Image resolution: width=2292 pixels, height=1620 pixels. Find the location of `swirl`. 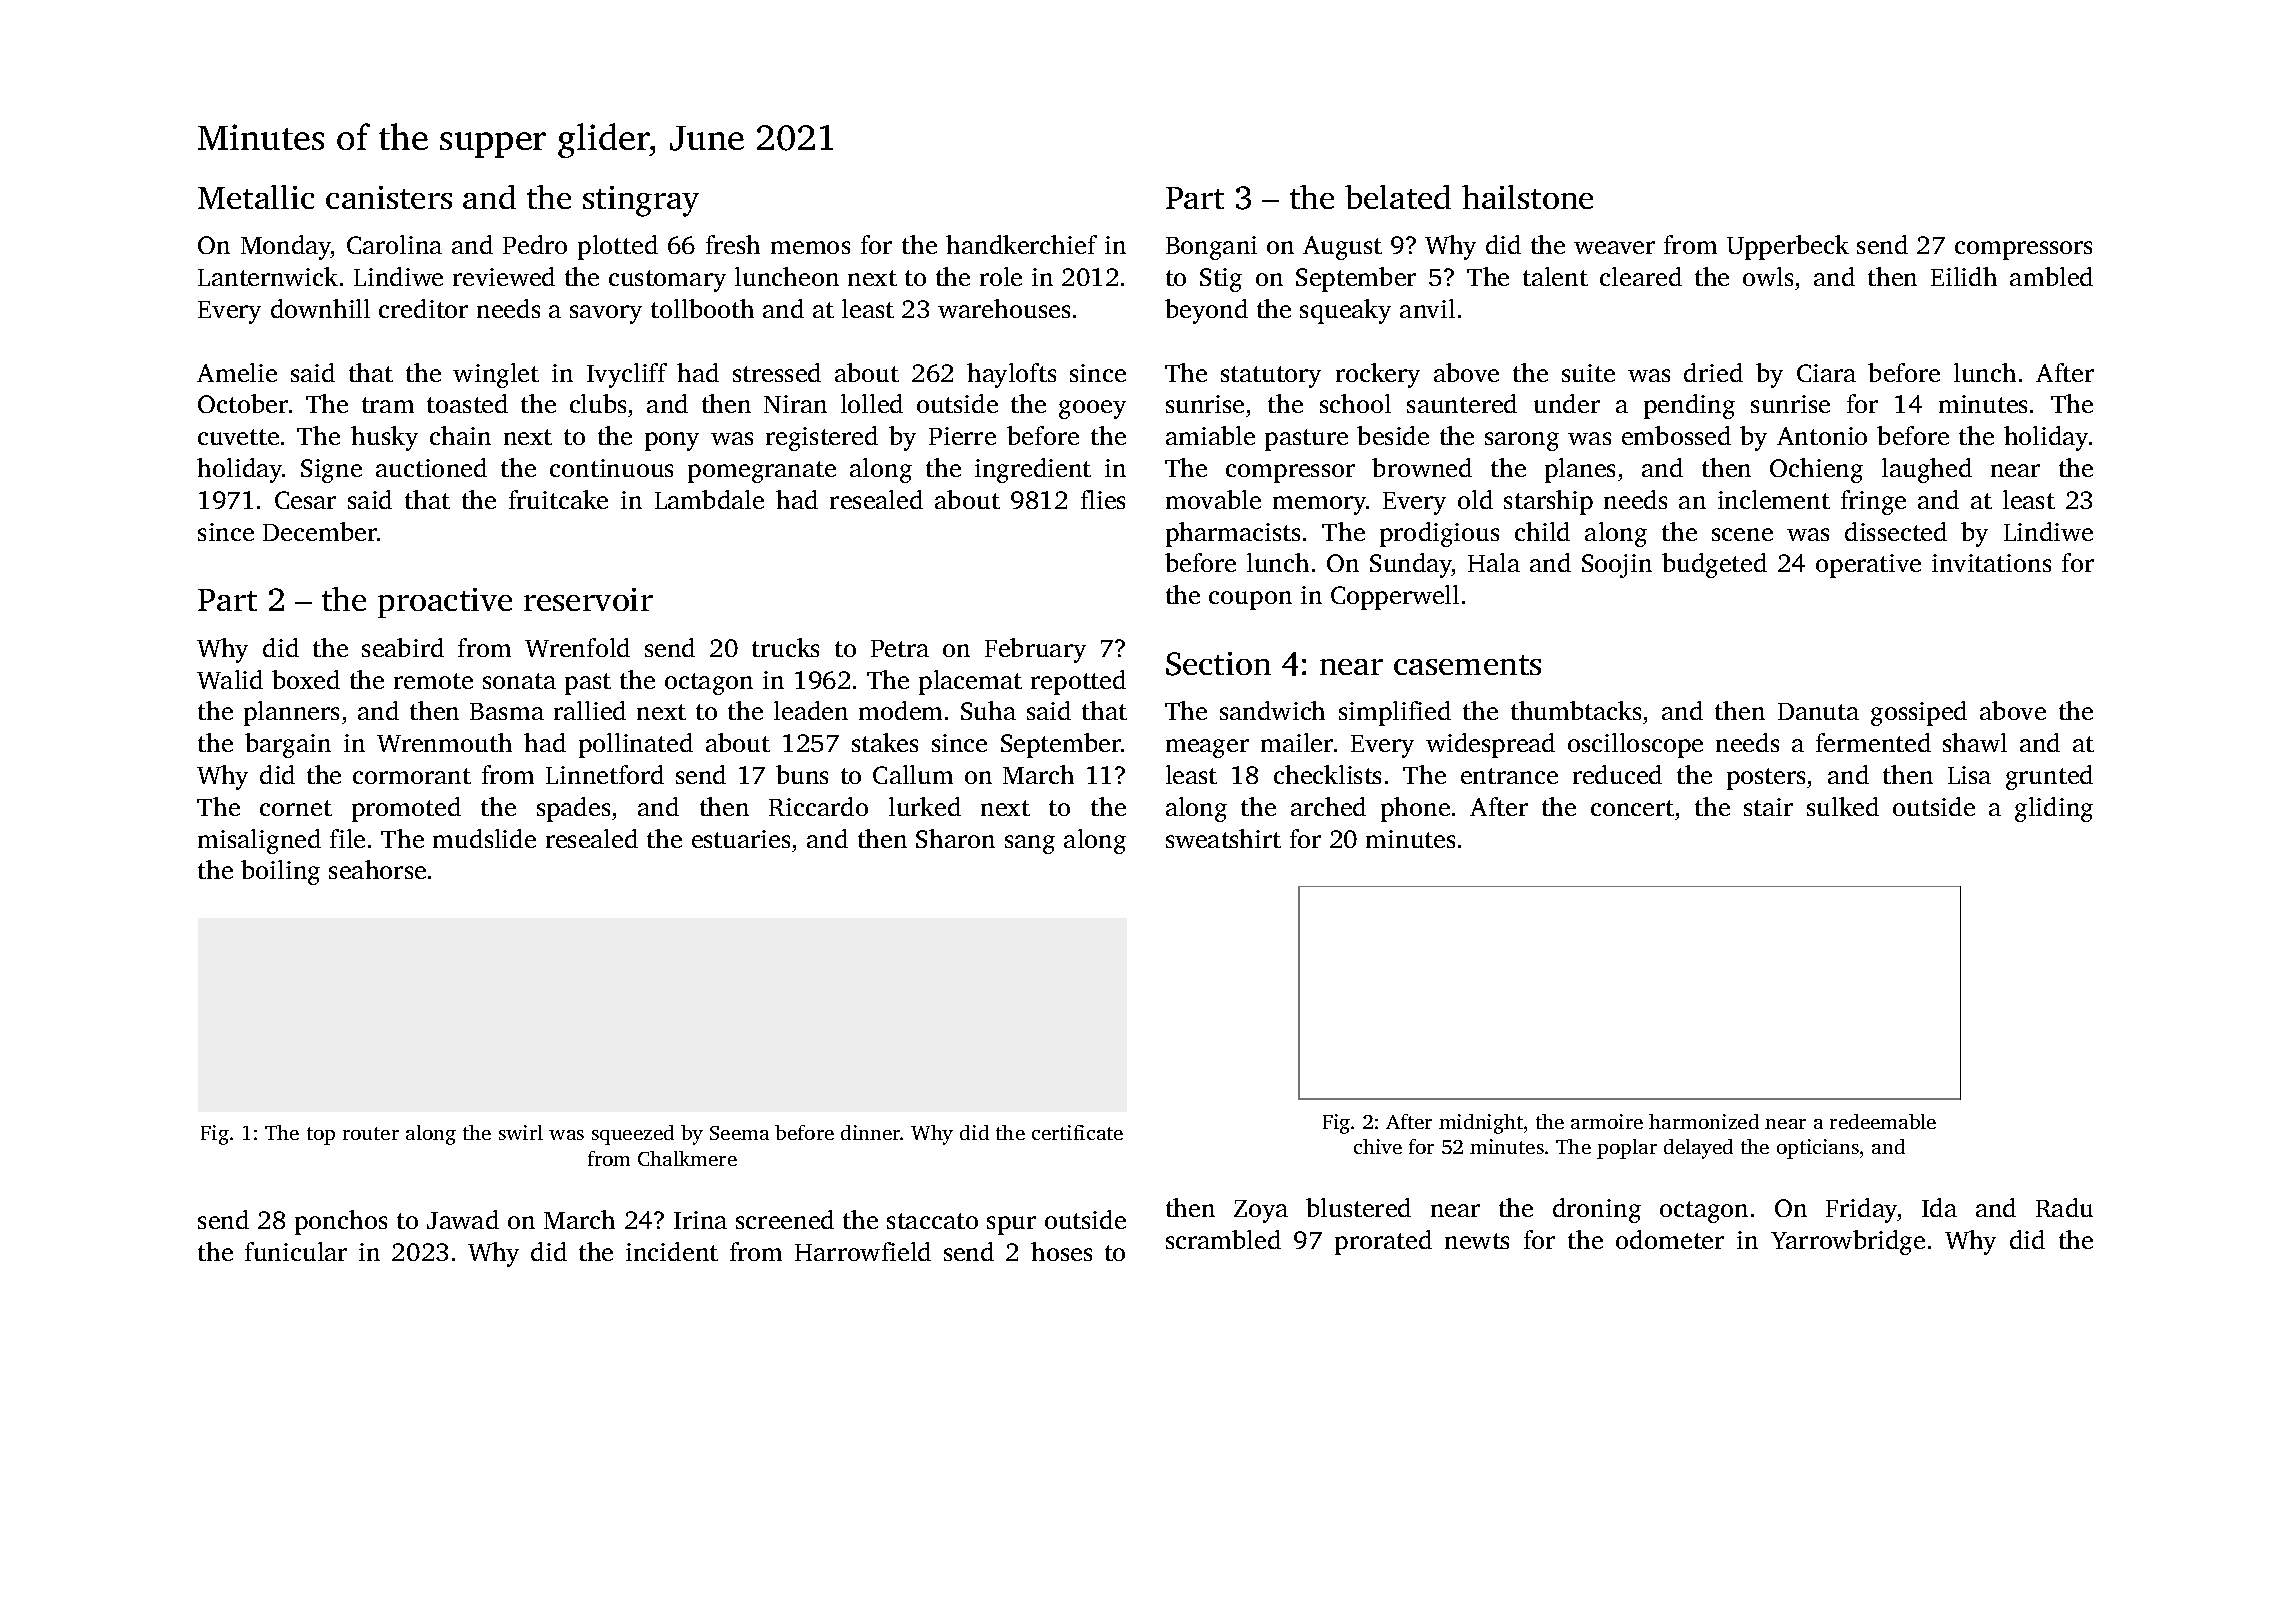

swirl is located at coordinates (521, 1132).
